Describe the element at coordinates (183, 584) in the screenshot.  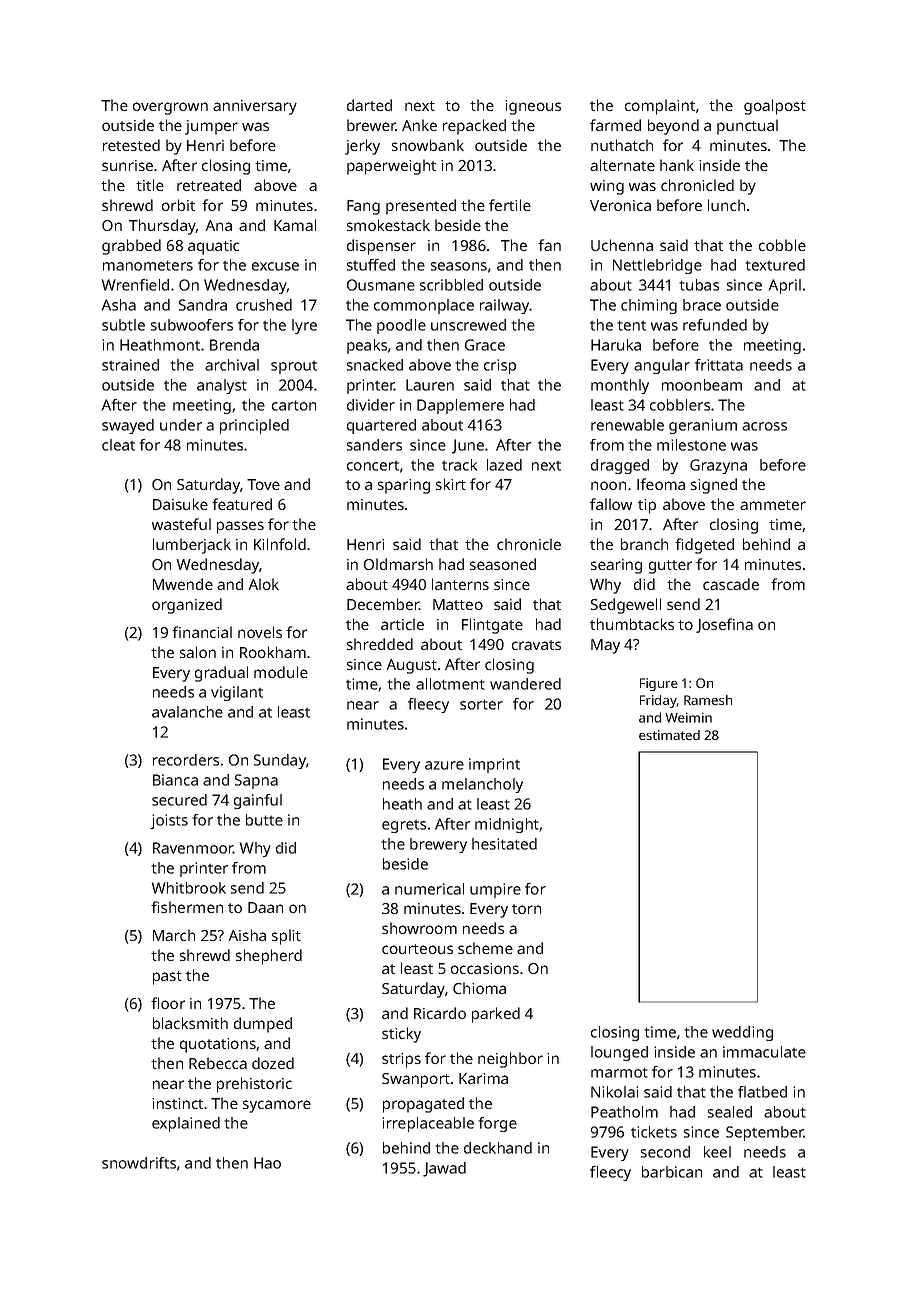
I see `Mwende` at that location.
